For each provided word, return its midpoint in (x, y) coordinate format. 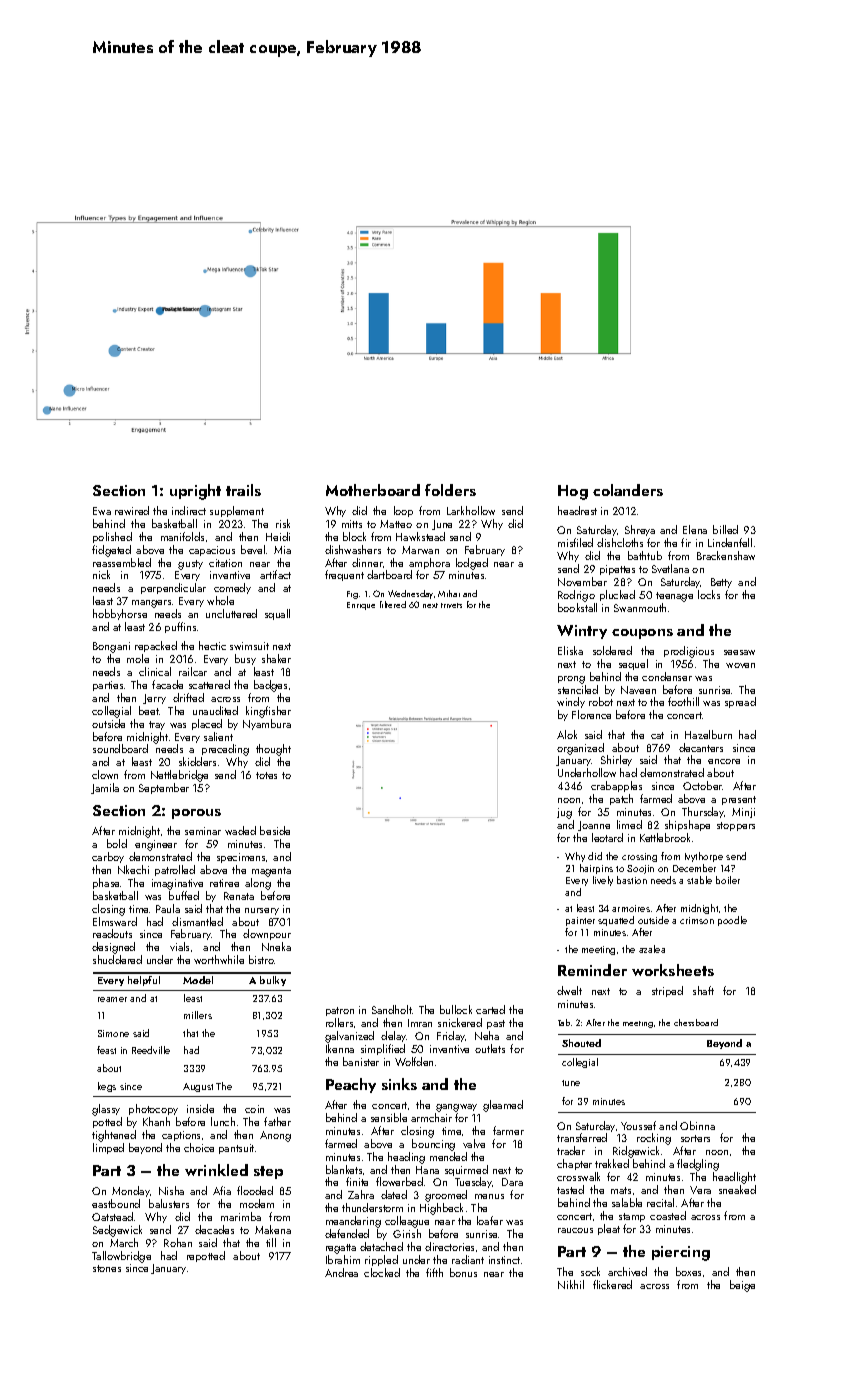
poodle (732, 921)
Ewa (102, 511)
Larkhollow (471, 510)
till (271, 1242)
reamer (112, 999)
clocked (382, 1272)
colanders (628, 490)
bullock (456, 1009)
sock (590, 1271)
